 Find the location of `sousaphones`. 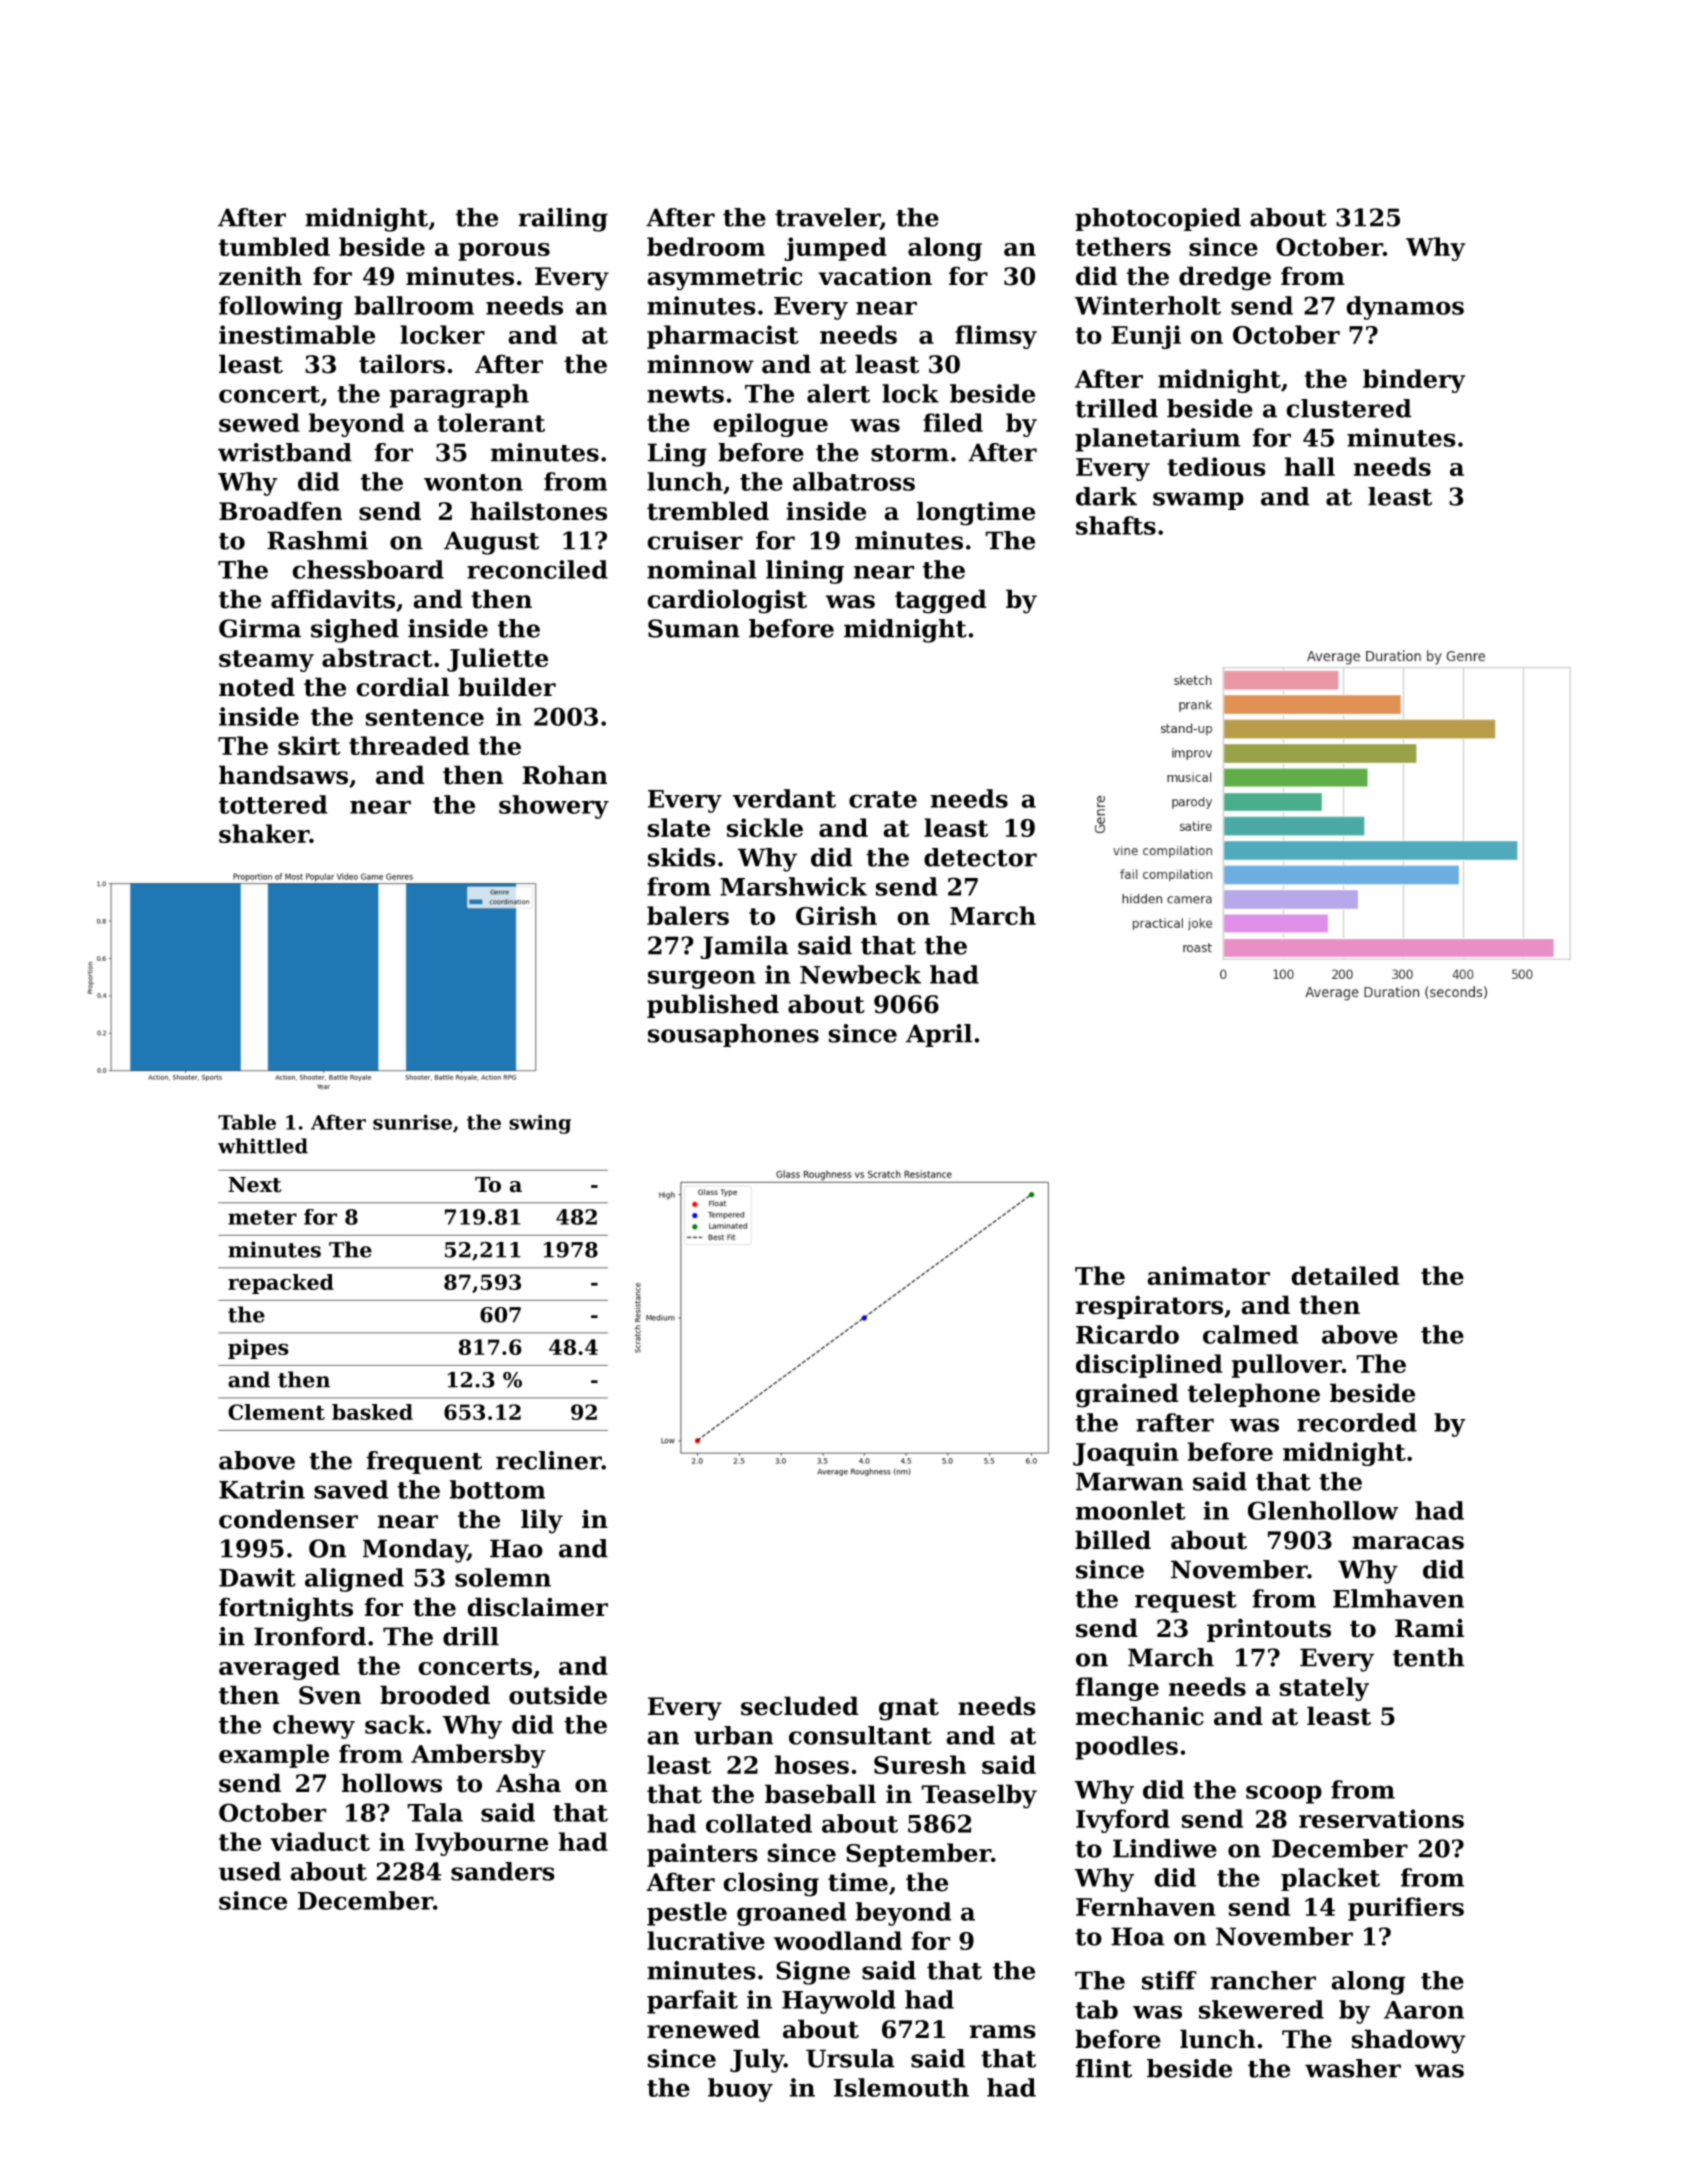

sousaphones is located at coordinates (733, 1035).
